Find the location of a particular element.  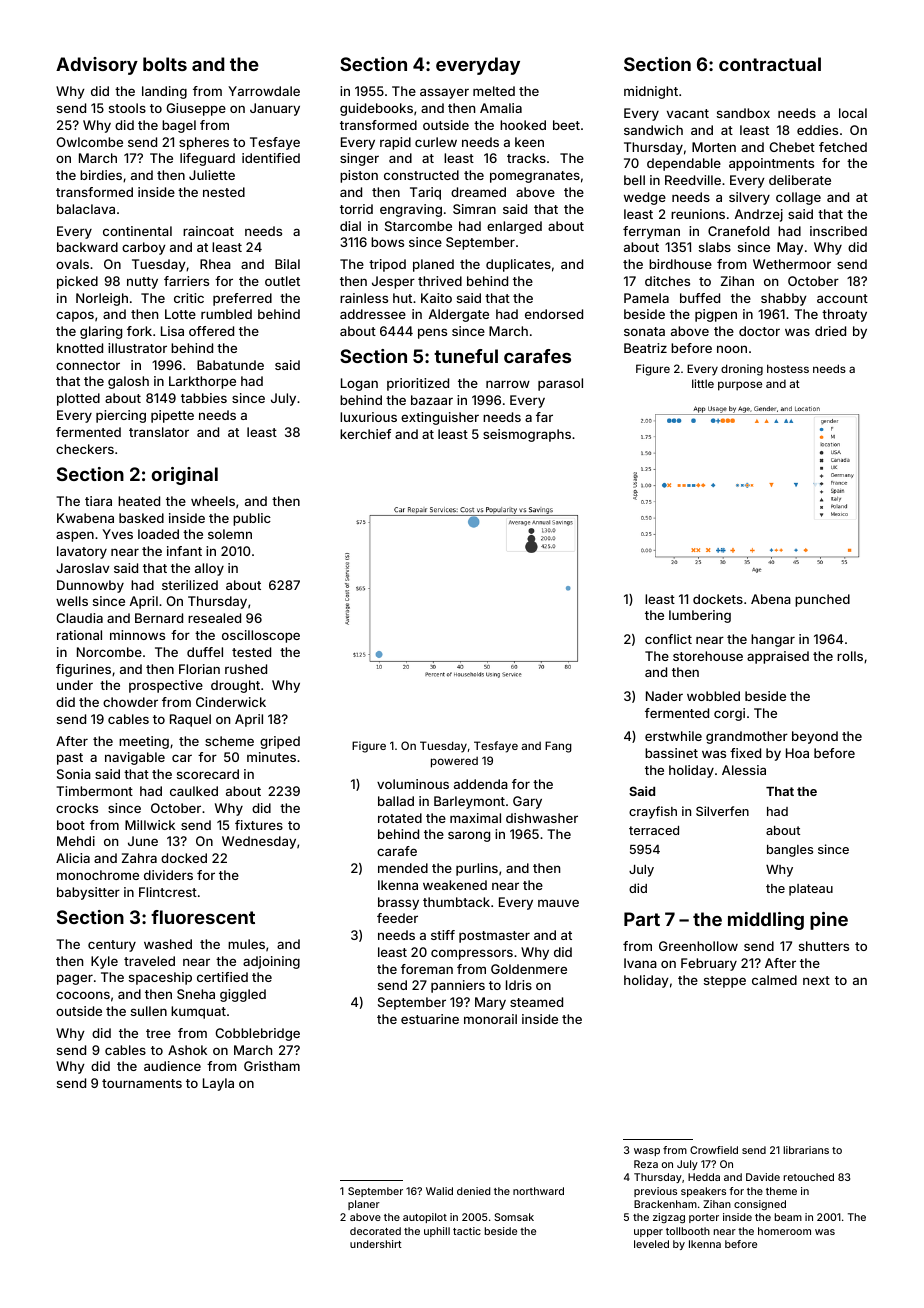

giggled is located at coordinates (243, 995).
